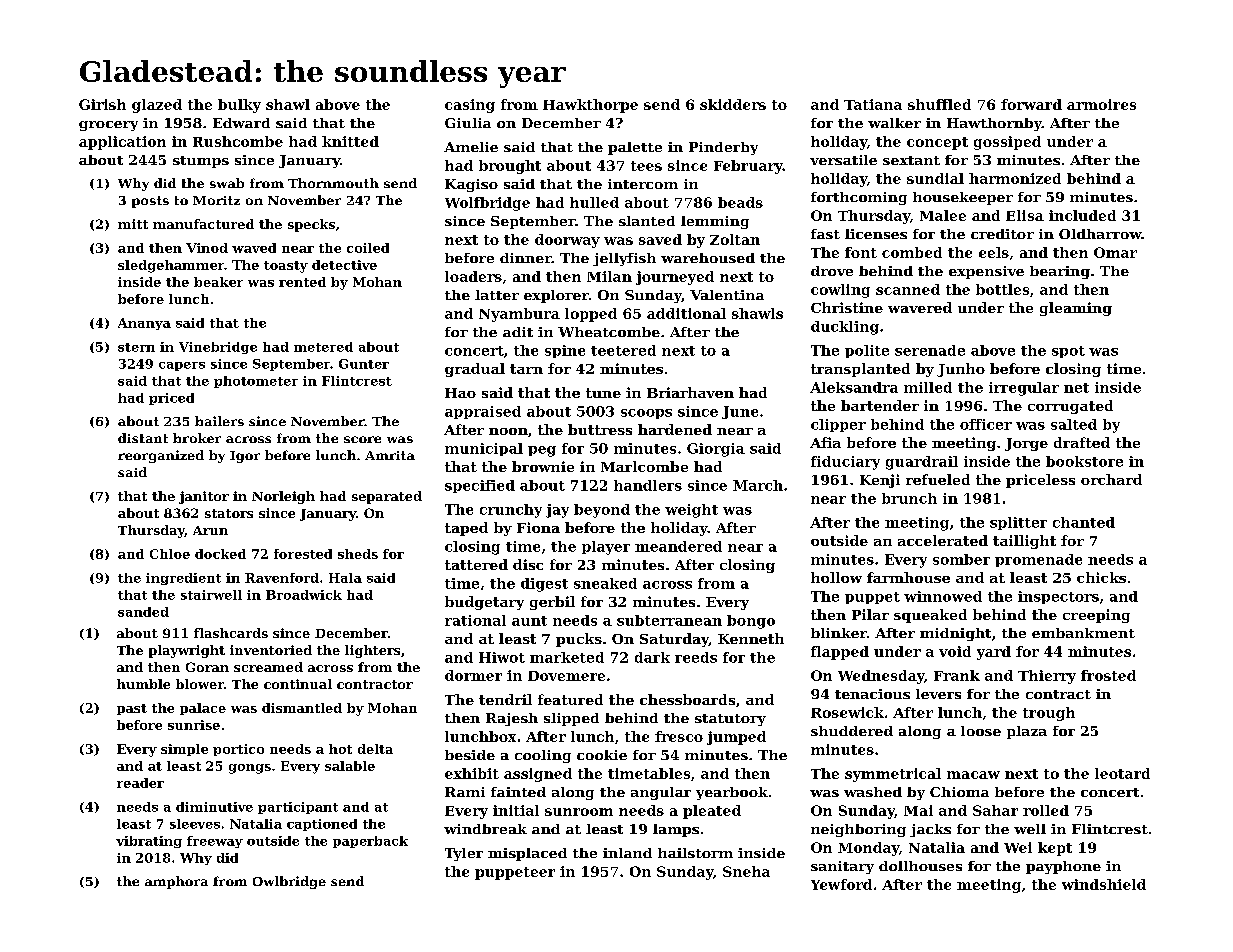  Describe the element at coordinates (170, 554) in the screenshot. I see `Chloe` at that location.
